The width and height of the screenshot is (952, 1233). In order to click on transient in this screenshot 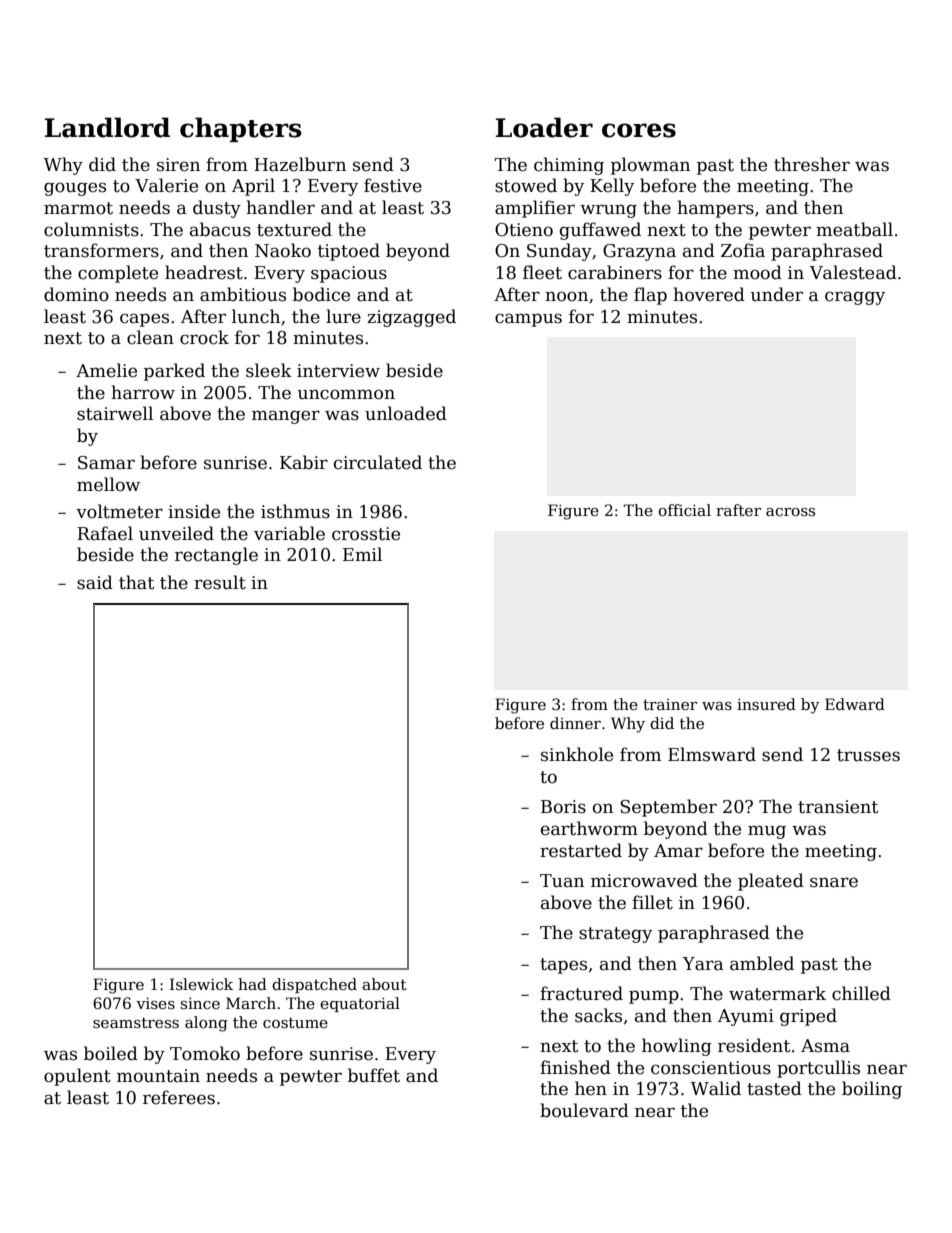, I will do `click(838, 807)`.
